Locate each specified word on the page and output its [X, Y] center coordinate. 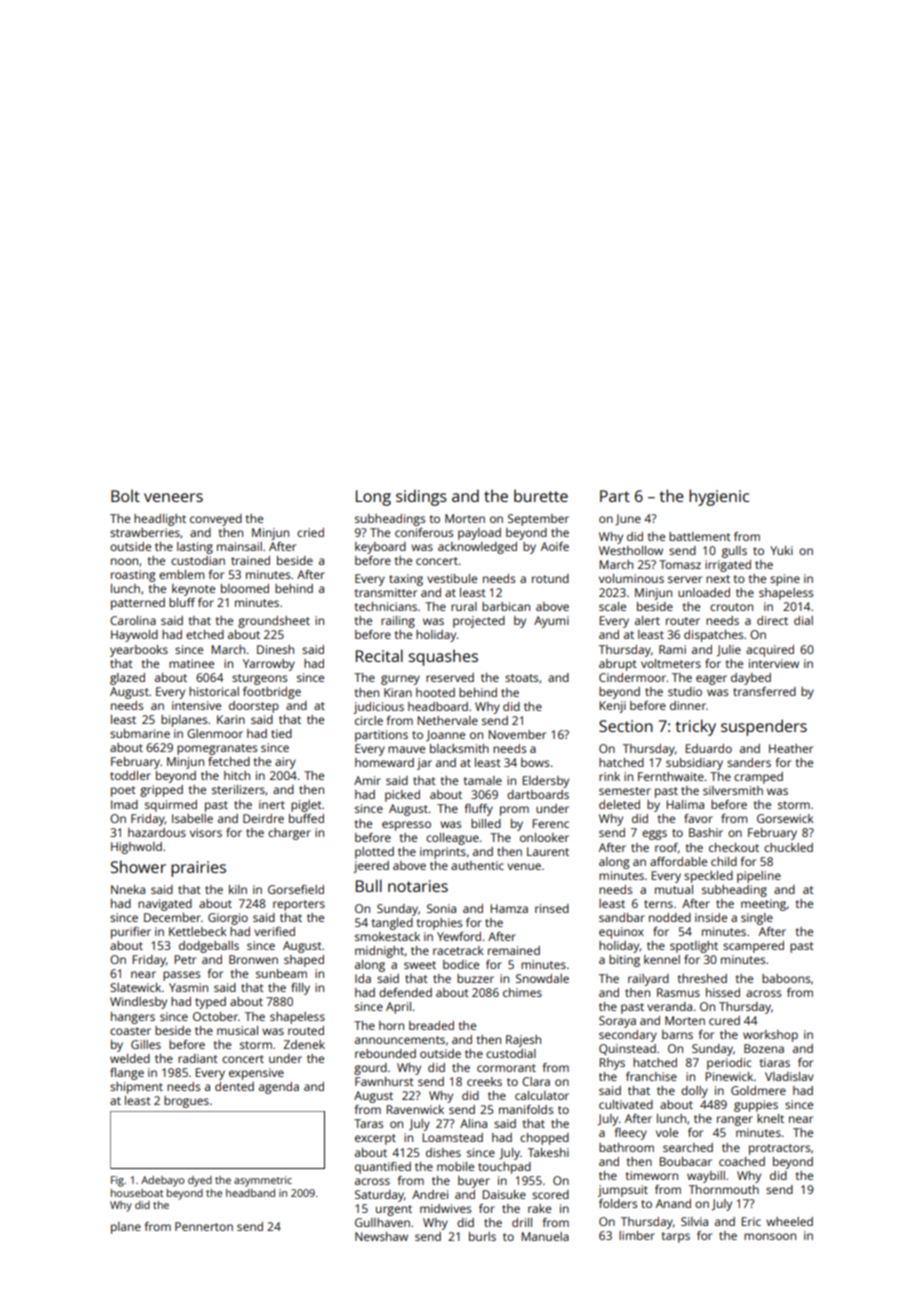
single [757, 919]
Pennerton [204, 1226]
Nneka [128, 889]
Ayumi [551, 622]
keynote [193, 590]
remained [514, 950]
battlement [700, 536]
